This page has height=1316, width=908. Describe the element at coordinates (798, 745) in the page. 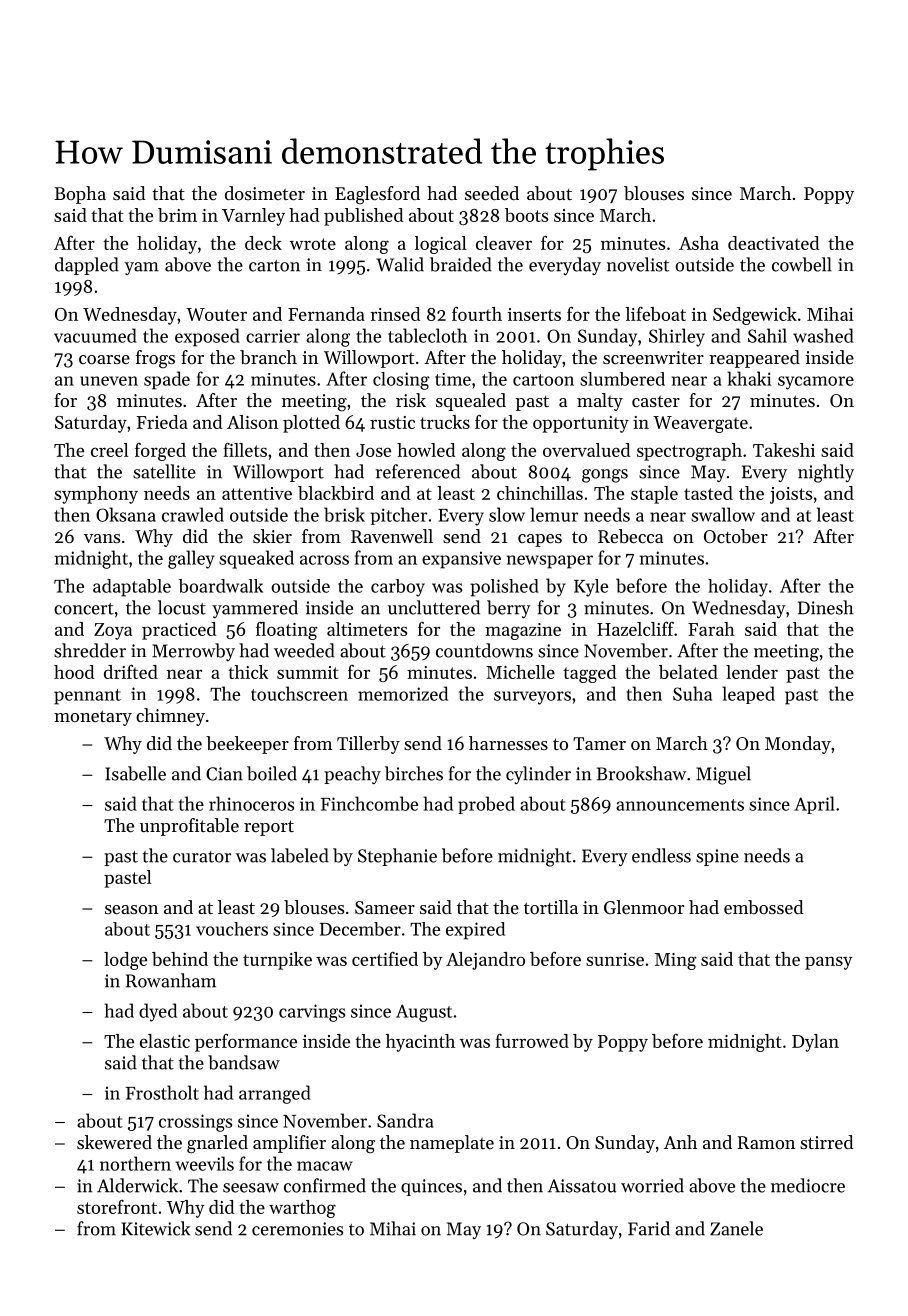

I see `Monday` at that location.
